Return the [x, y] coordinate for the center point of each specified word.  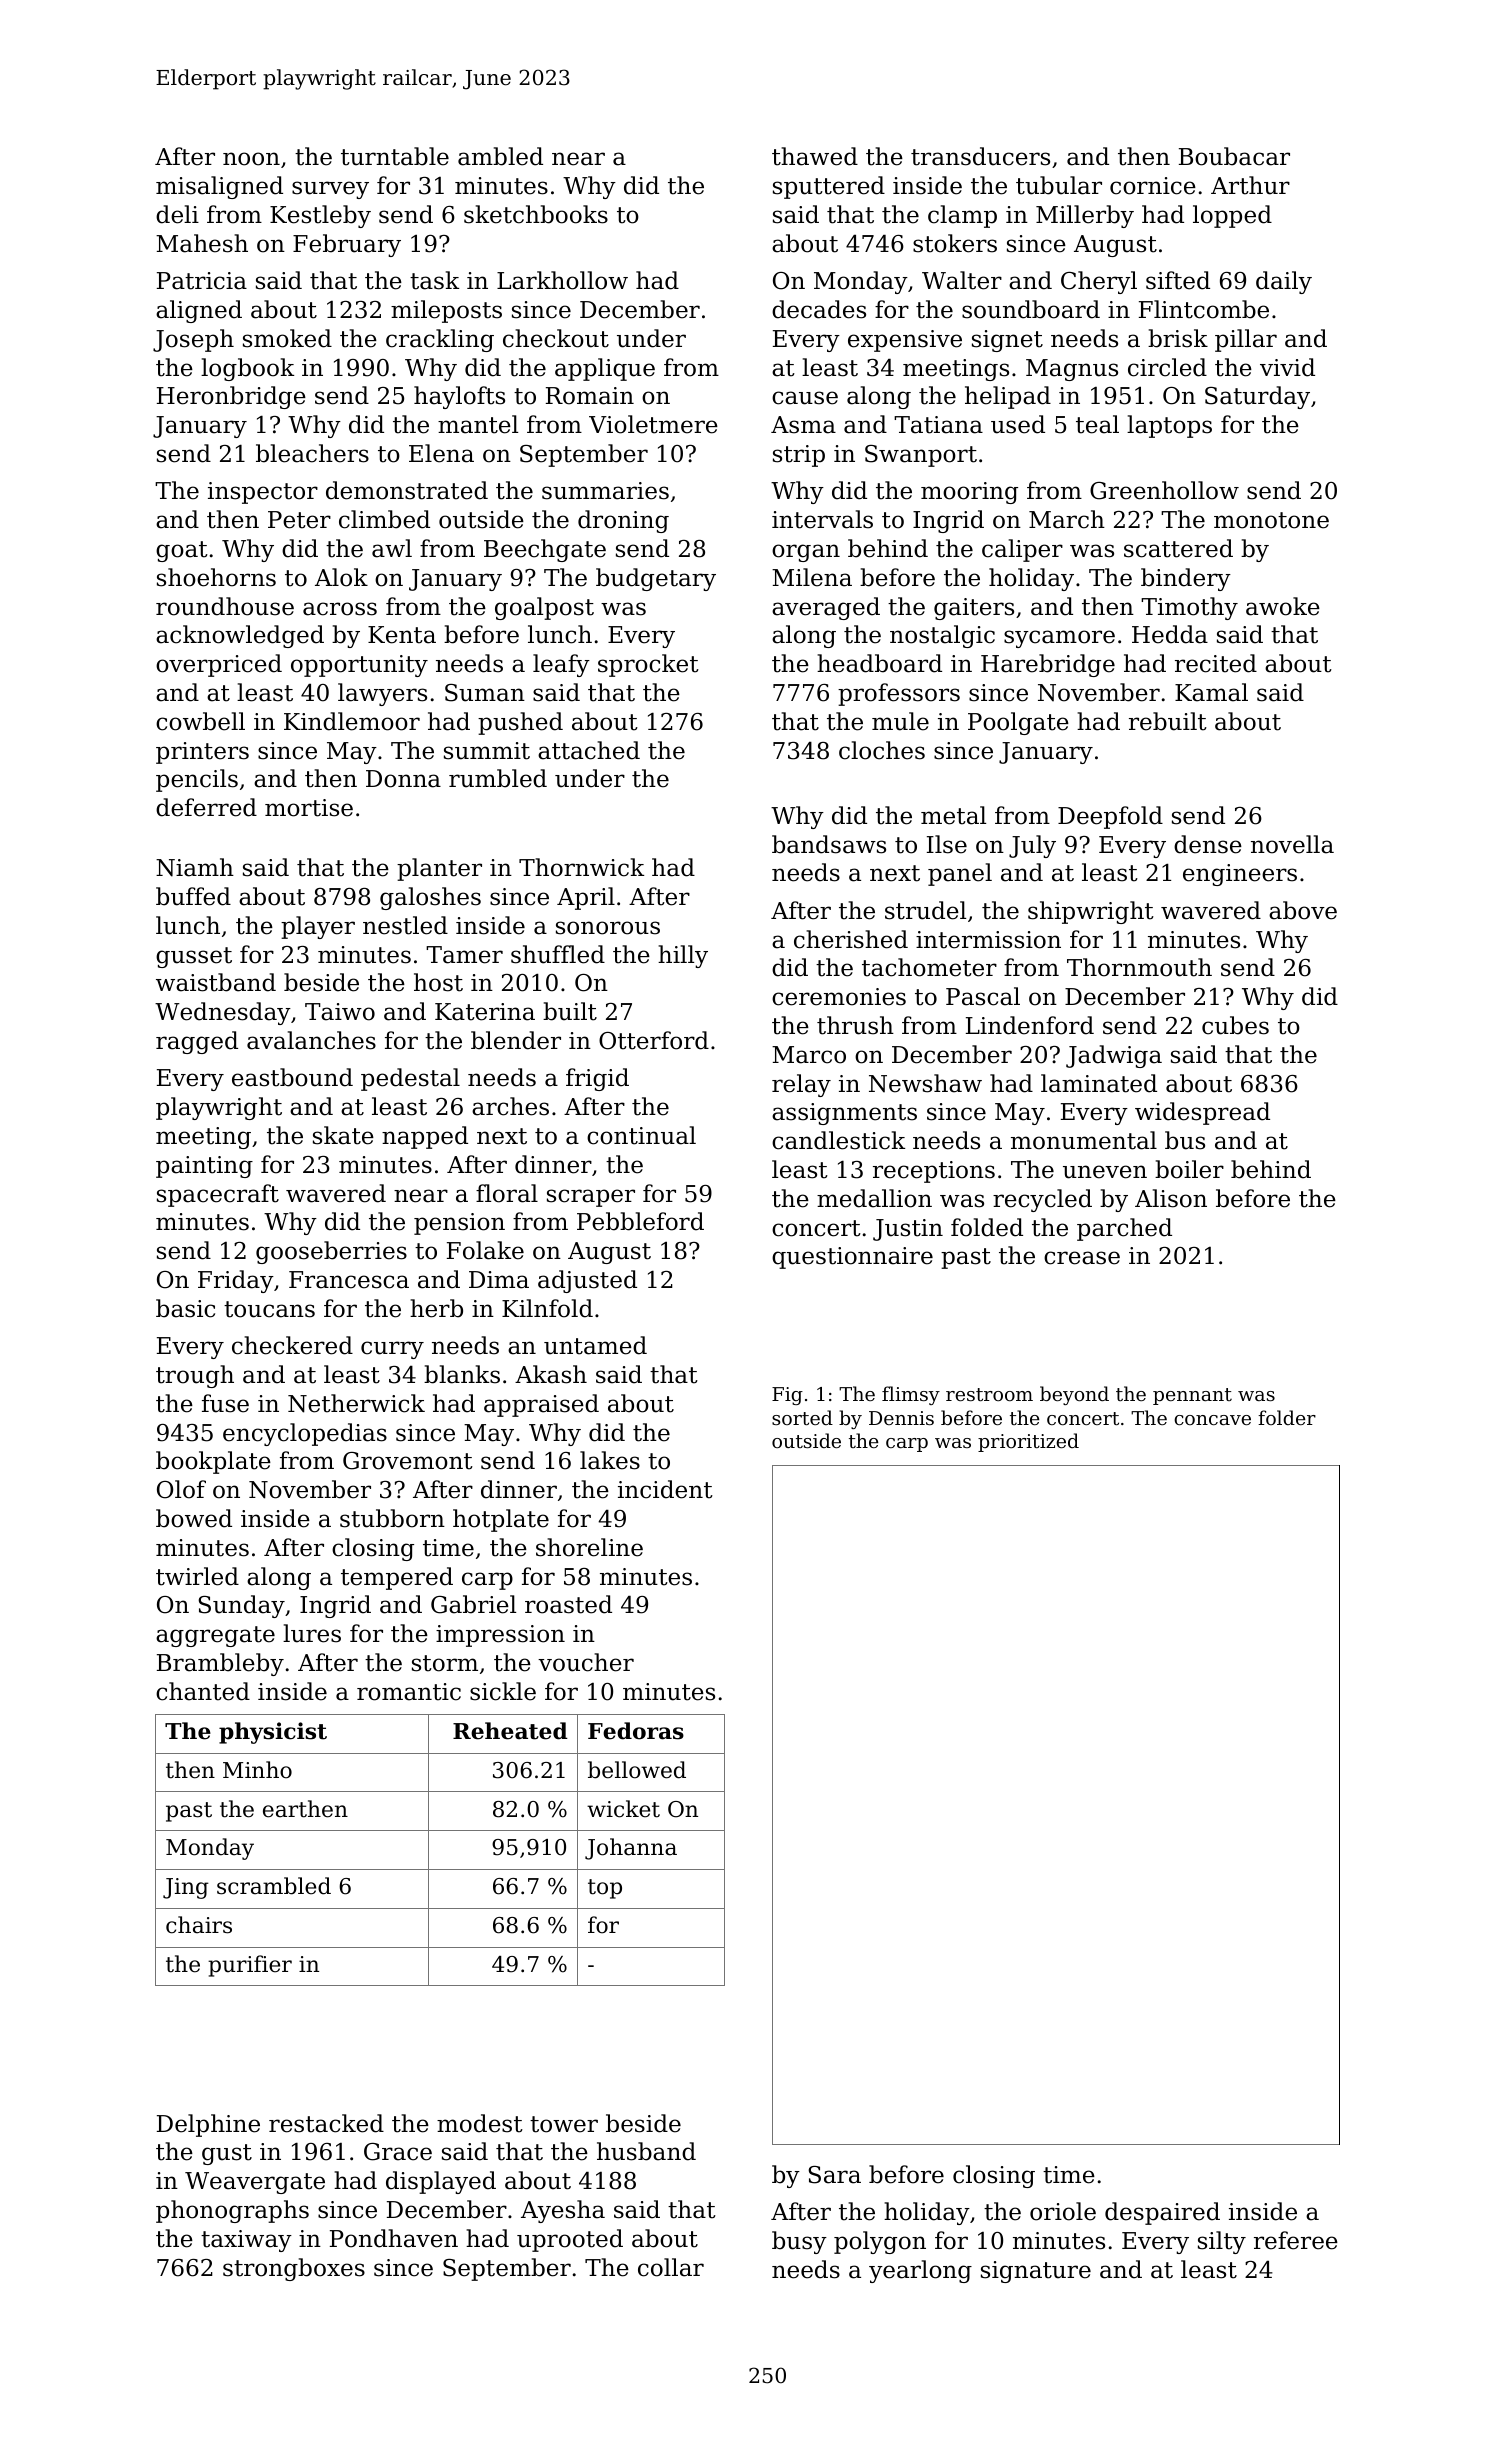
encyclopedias [305, 1434]
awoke [1283, 606]
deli [177, 214]
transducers [980, 156]
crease [1082, 1258]
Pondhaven [394, 2238]
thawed [815, 156]
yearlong [920, 2271]
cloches [882, 750]
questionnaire [852, 1258]
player [318, 927]
